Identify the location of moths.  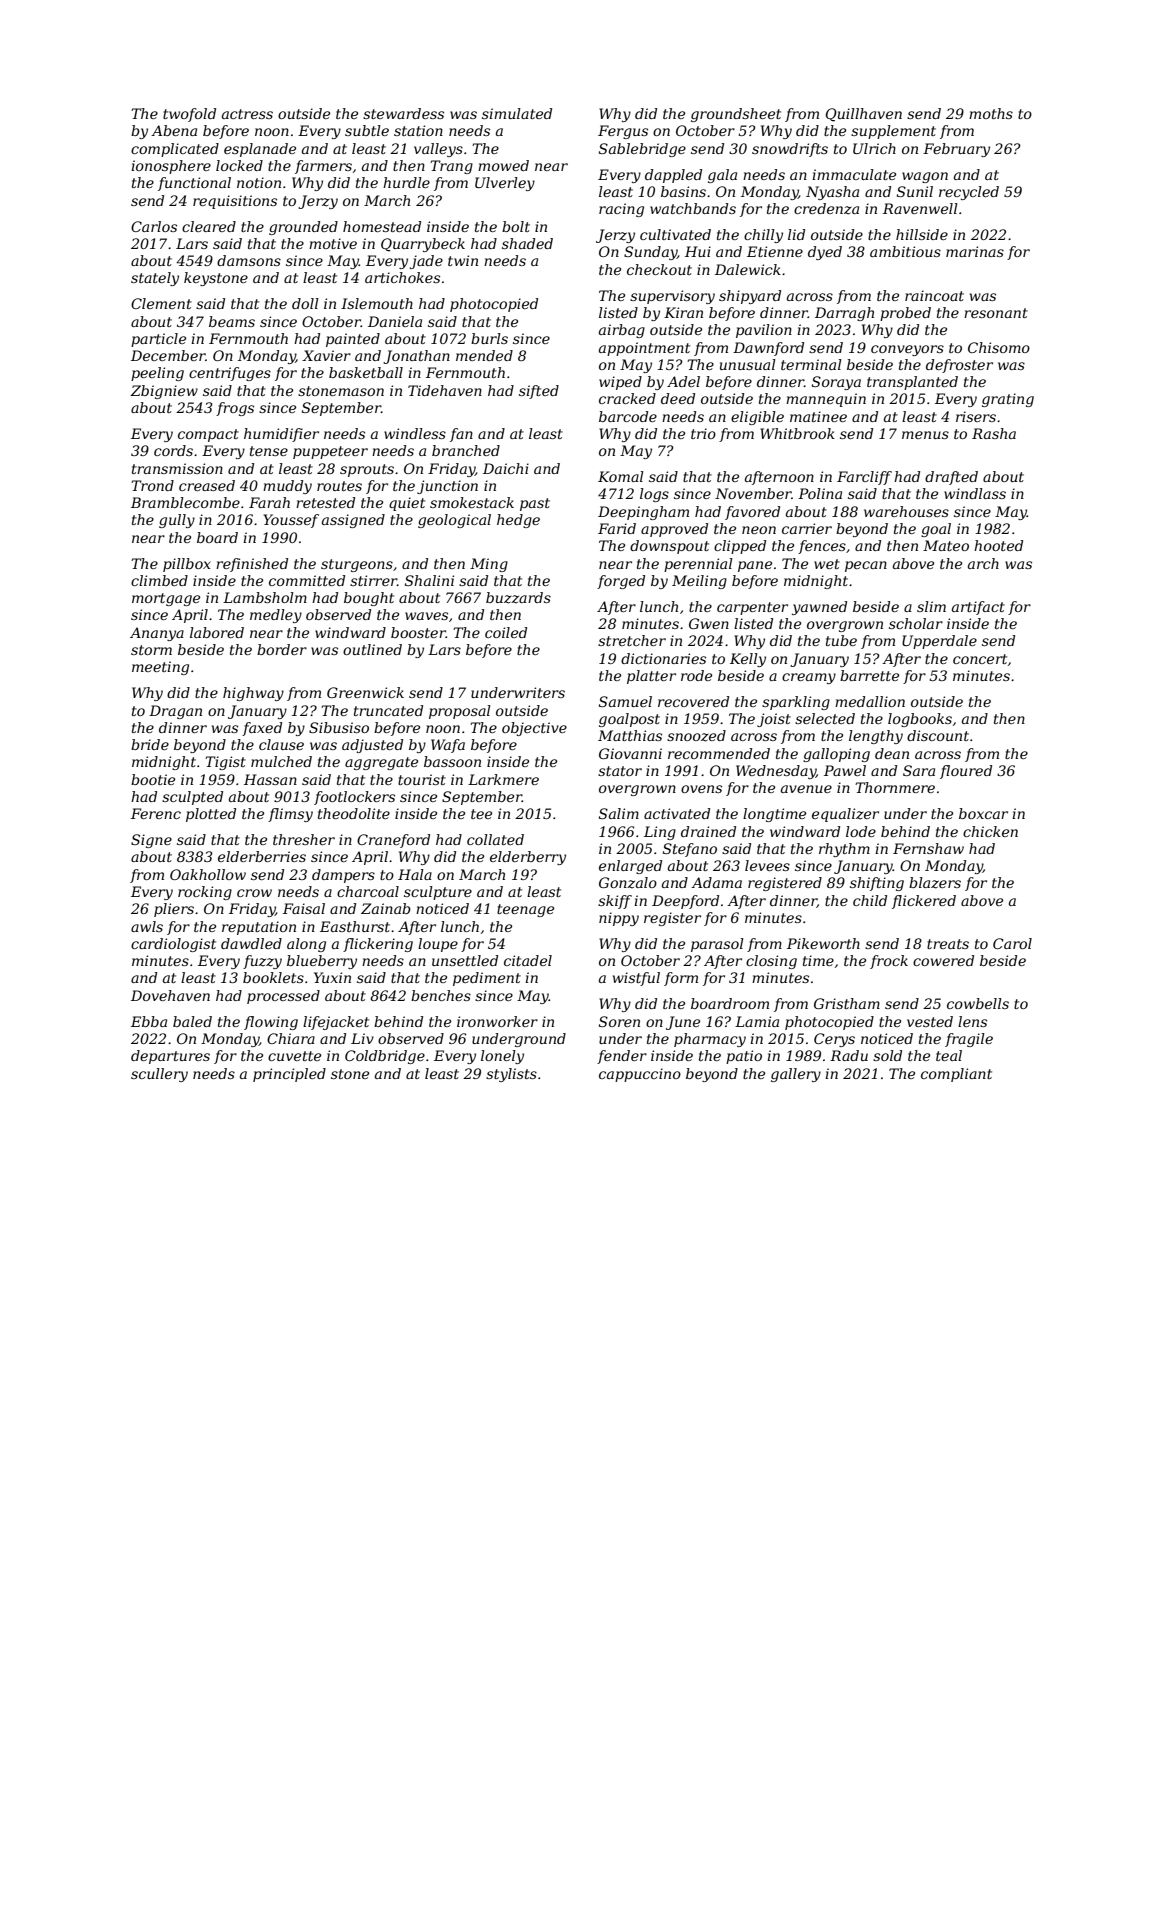
(991, 113).
